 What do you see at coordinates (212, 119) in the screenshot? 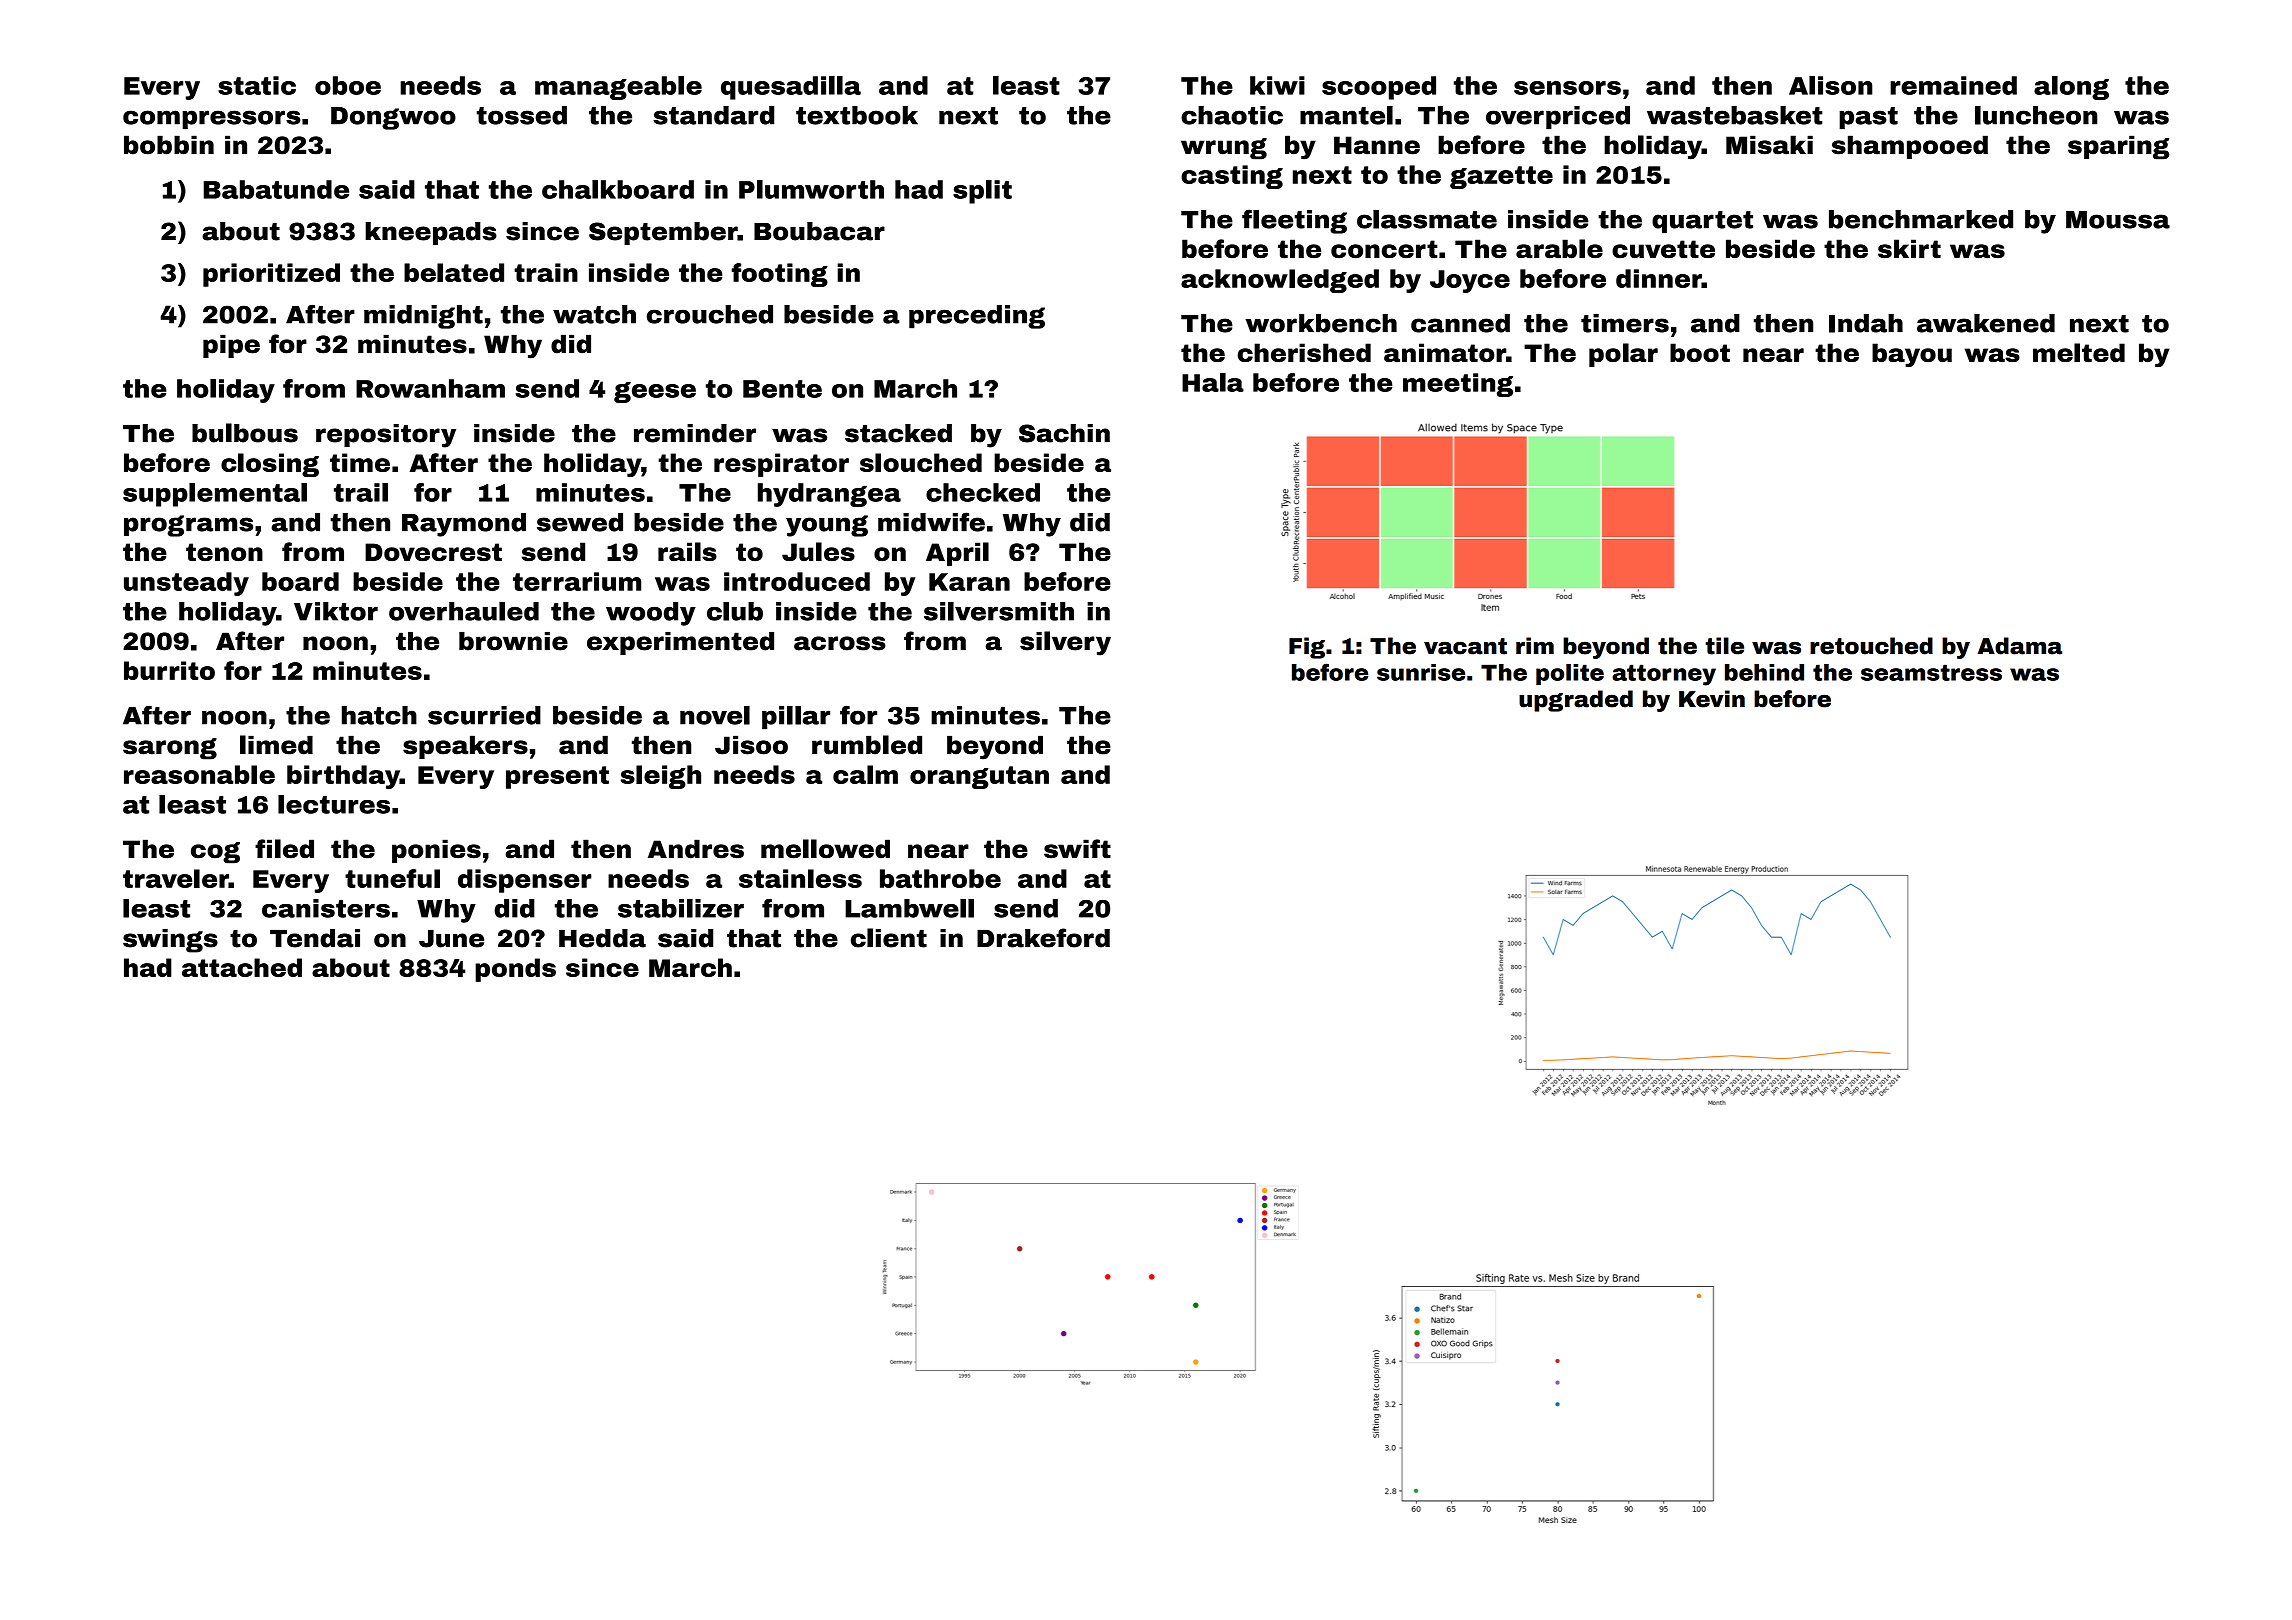
I see `compressors` at bounding box center [212, 119].
